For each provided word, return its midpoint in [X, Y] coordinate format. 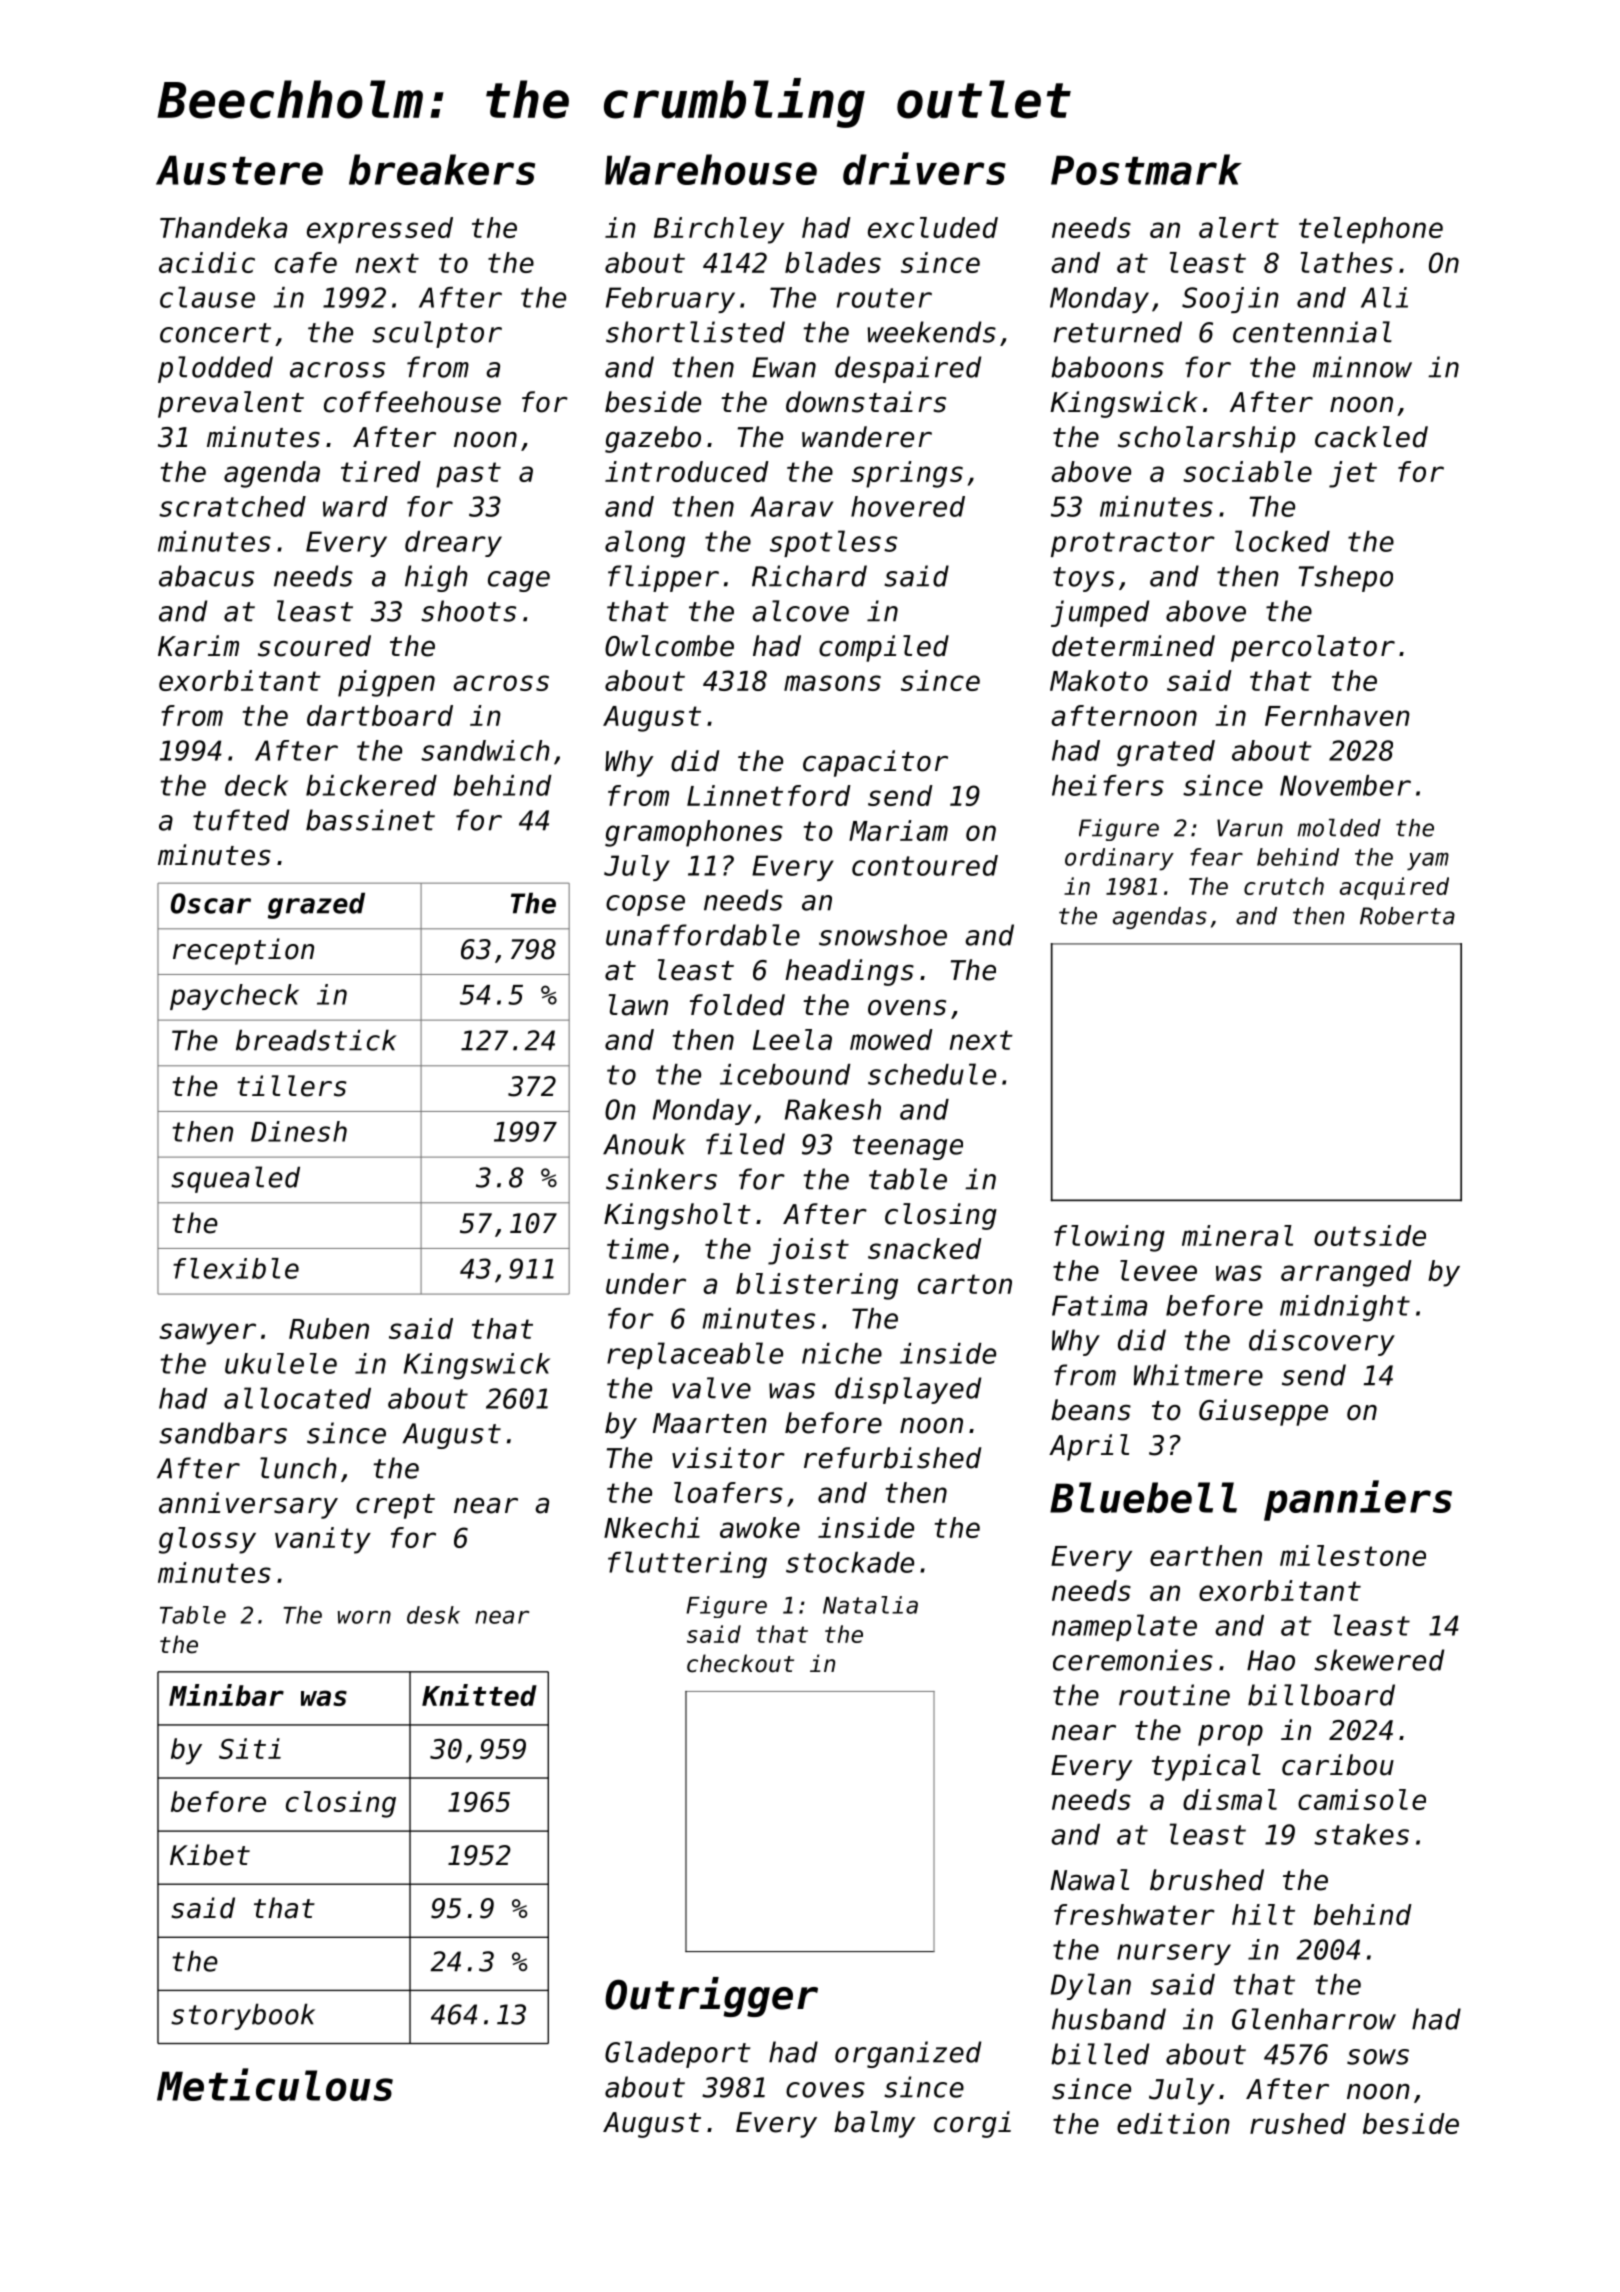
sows [1378, 2057]
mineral [1237, 1235]
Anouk [644, 1144]
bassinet [370, 820]
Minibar [226, 1695]
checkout [740, 1663]
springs [907, 474]
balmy [874, 2124]
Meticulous [275, 2084]
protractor [1133, 544]
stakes [1361, 1834]
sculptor [437, 334]
